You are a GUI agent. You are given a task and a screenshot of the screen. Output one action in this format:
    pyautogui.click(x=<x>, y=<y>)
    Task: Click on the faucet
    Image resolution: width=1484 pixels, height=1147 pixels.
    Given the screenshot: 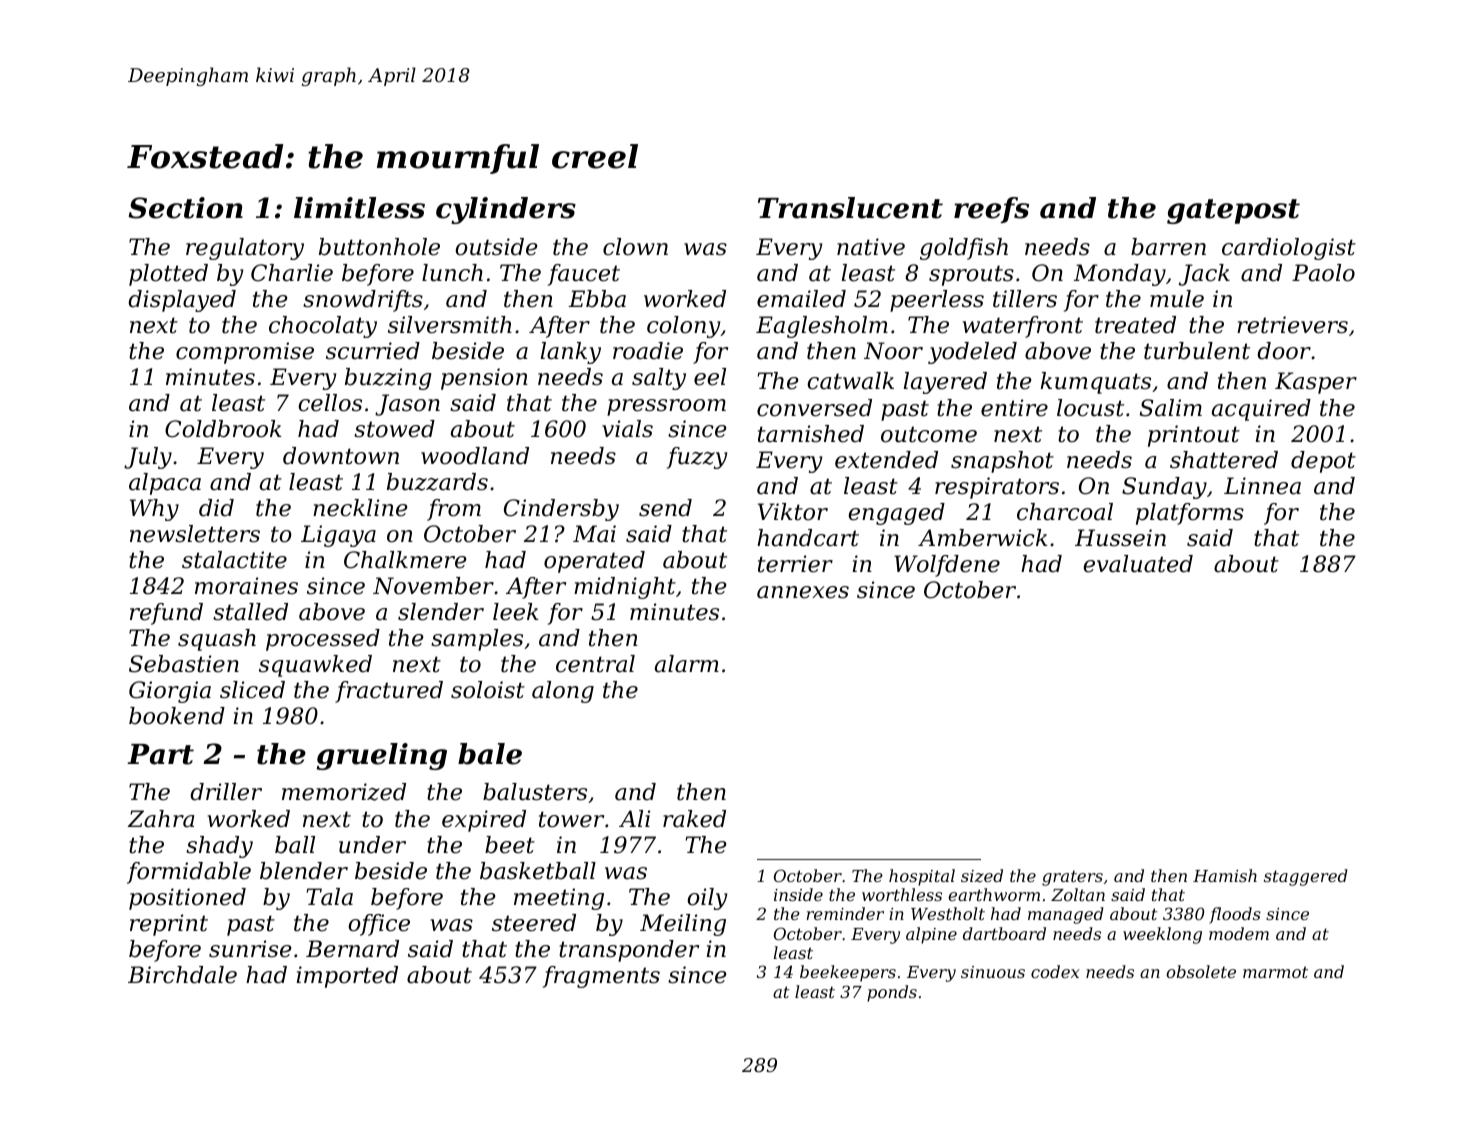 What is the action you would take?
    pyautogui.click(x=584, y=275)
